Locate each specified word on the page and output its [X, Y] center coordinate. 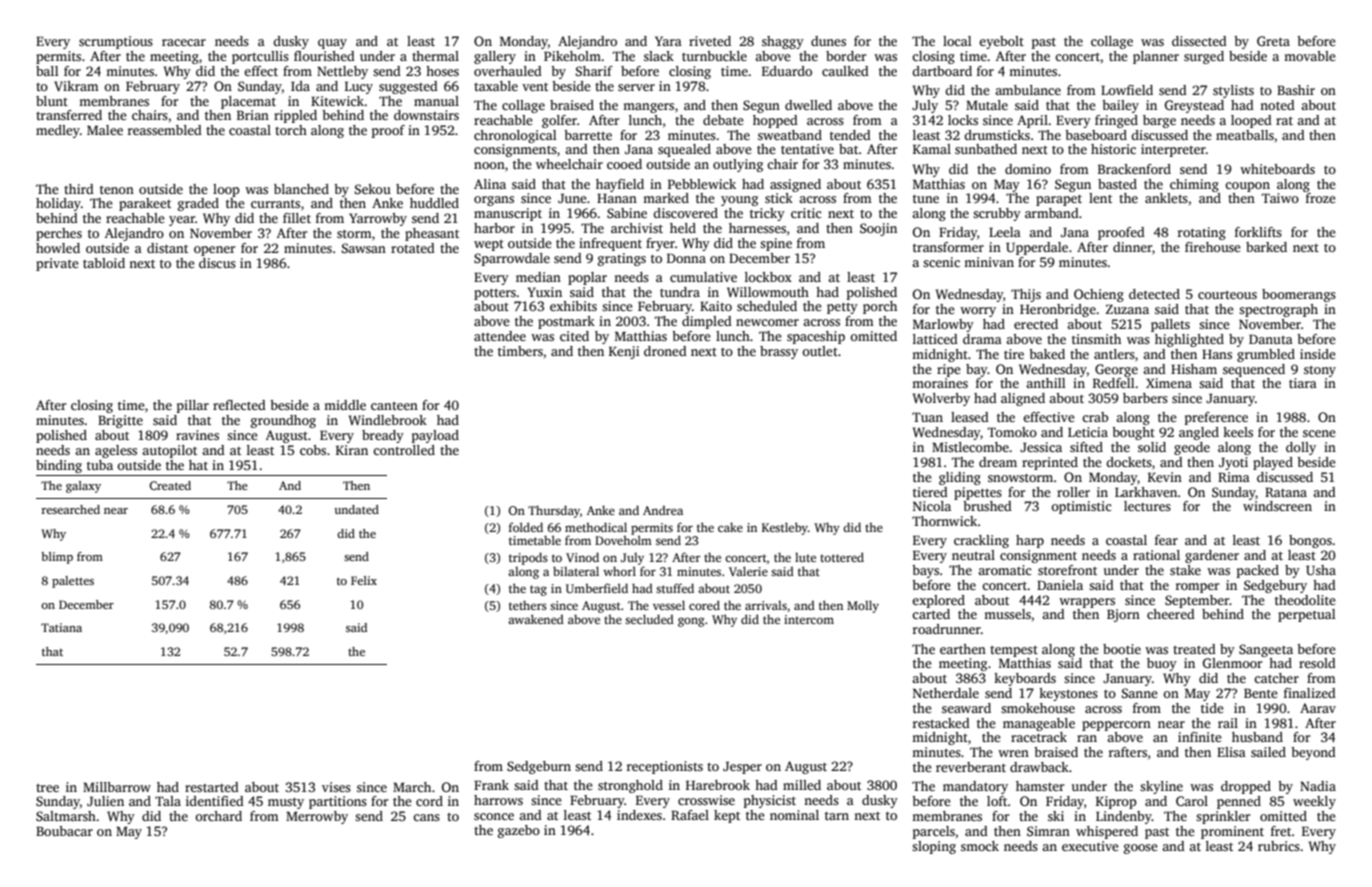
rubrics [1279, 846]
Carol [1192, 801]
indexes [639, 815]
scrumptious [116, 42]
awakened [536, 619]
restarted [212, 787]
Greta [1273, 41]
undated [356, 509]
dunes [828, 41]
